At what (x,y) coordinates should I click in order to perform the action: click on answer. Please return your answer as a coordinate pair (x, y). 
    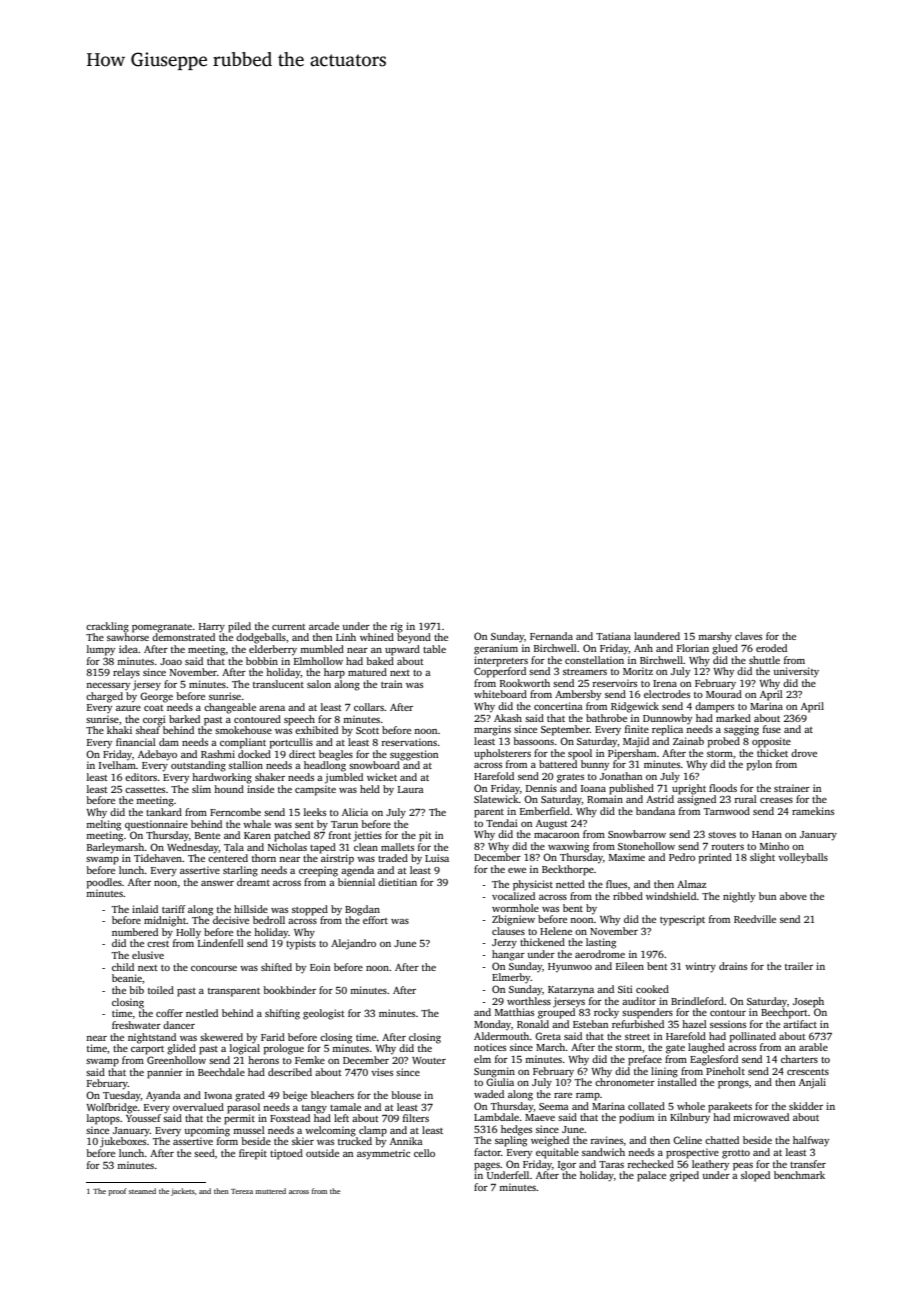
    Looking at the image, I should click on (217, 883).
